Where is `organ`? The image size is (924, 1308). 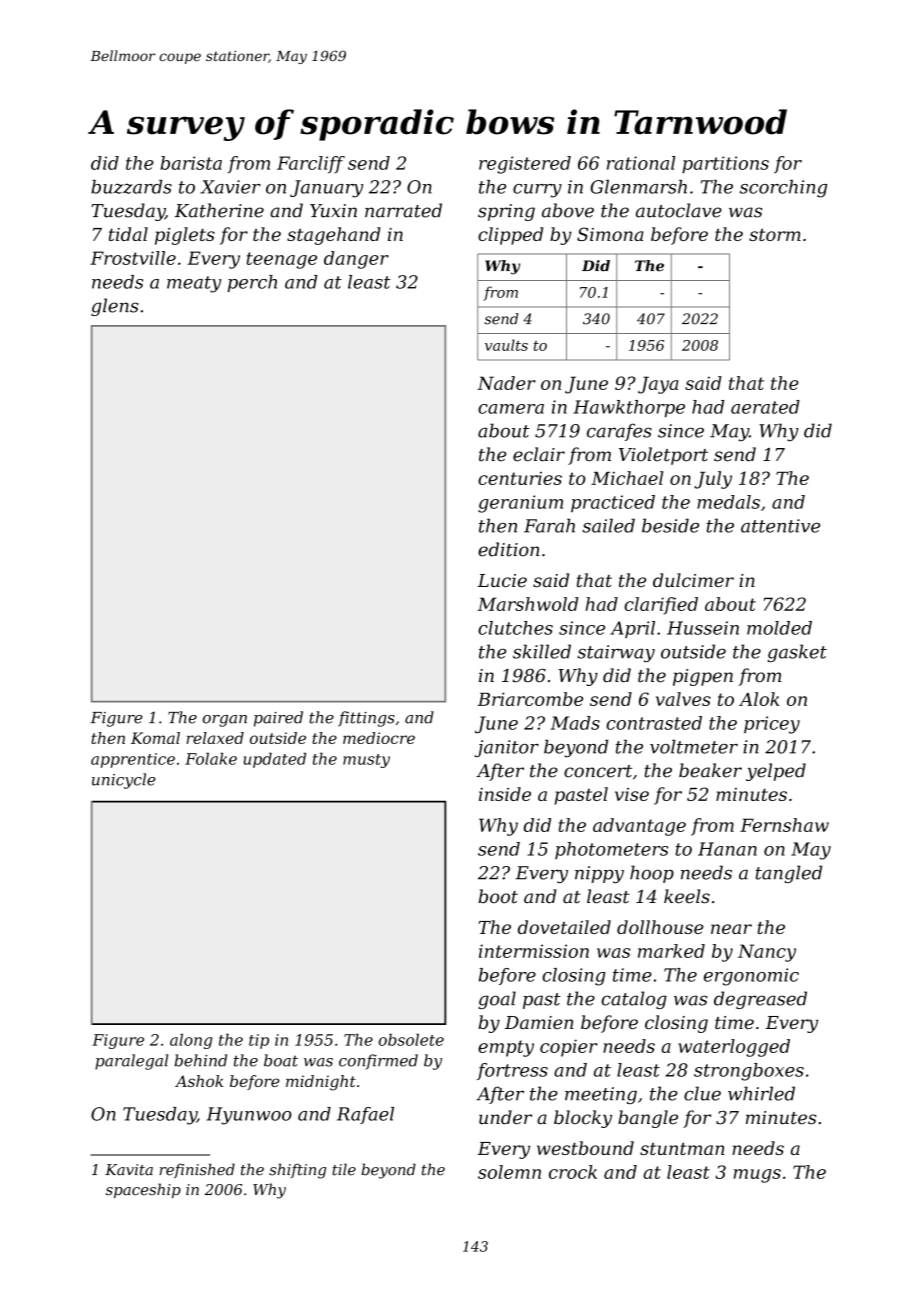 organ is located at coordinates (225, 721).
